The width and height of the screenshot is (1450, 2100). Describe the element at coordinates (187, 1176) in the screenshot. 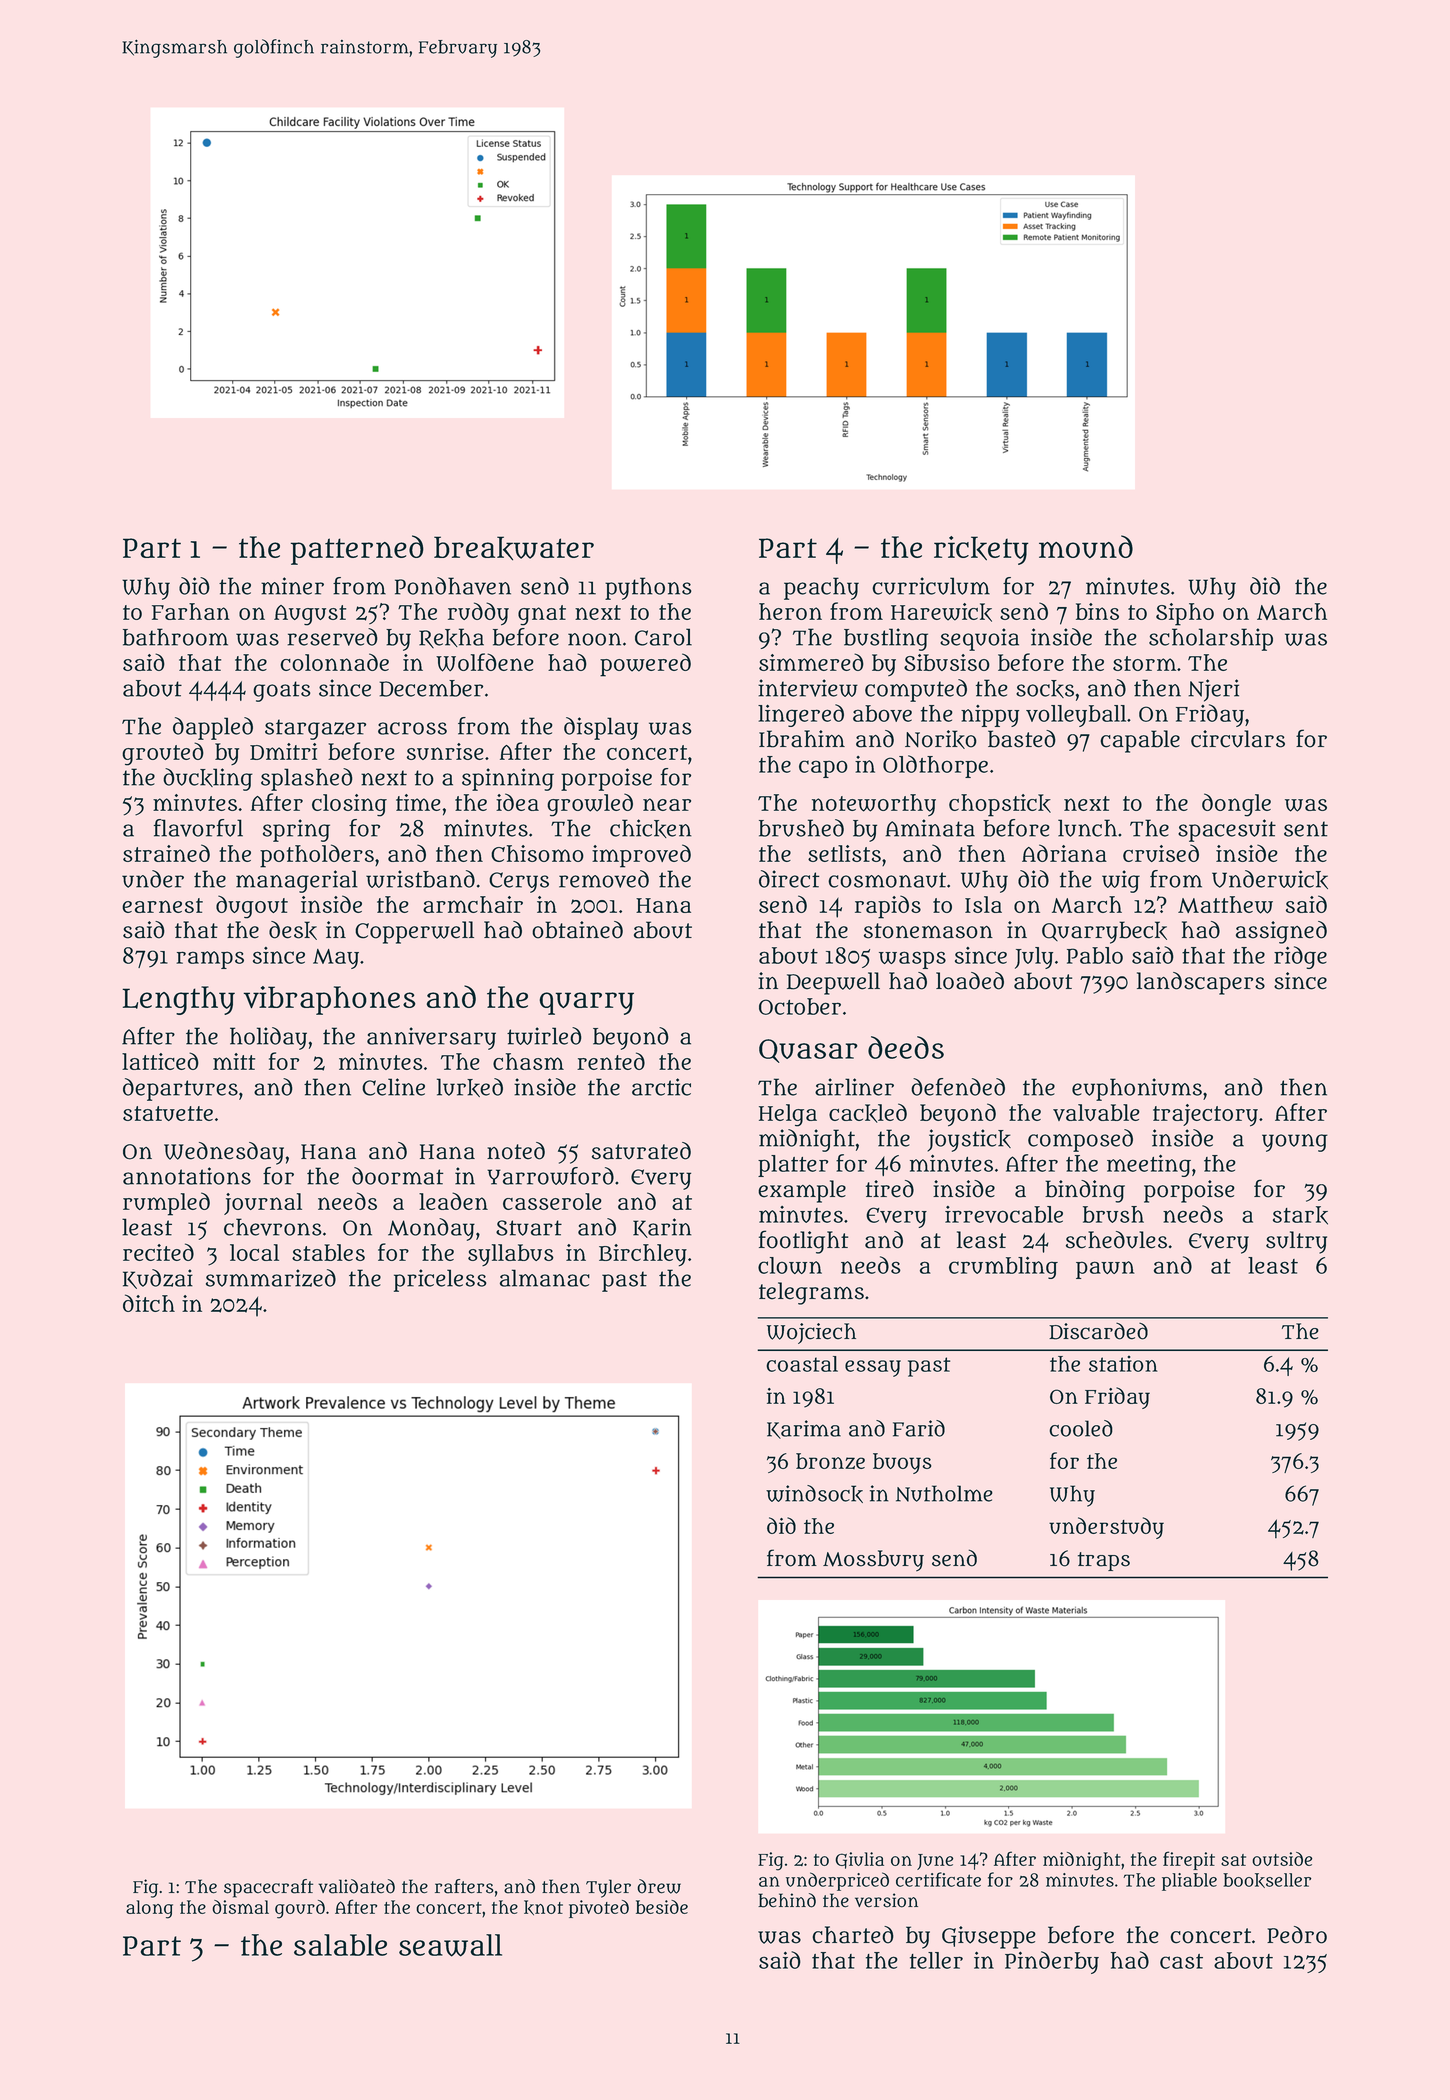

I see `annotations` at that location.
